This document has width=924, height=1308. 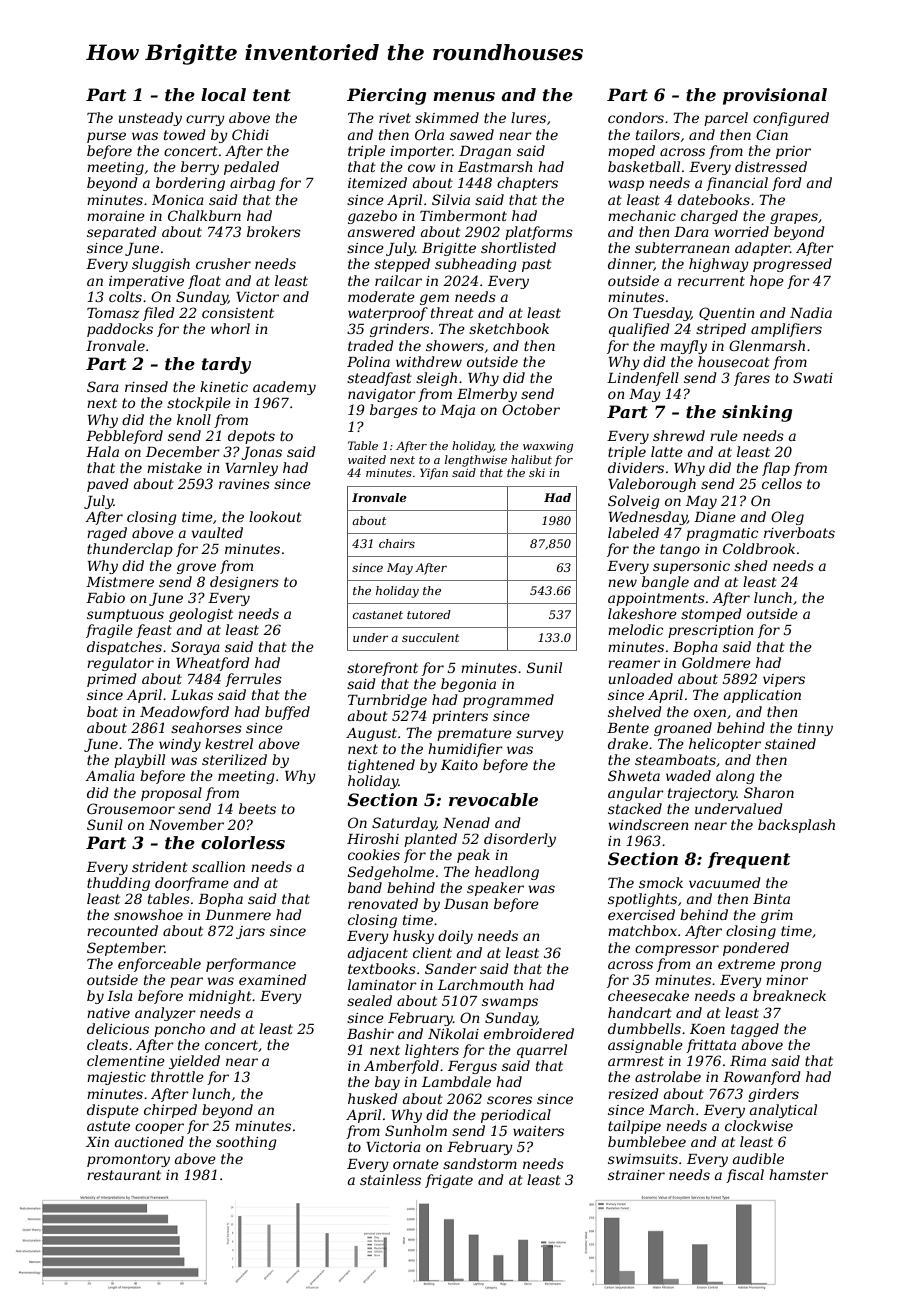 I want to click on minor, so click(x=787, y=980).
